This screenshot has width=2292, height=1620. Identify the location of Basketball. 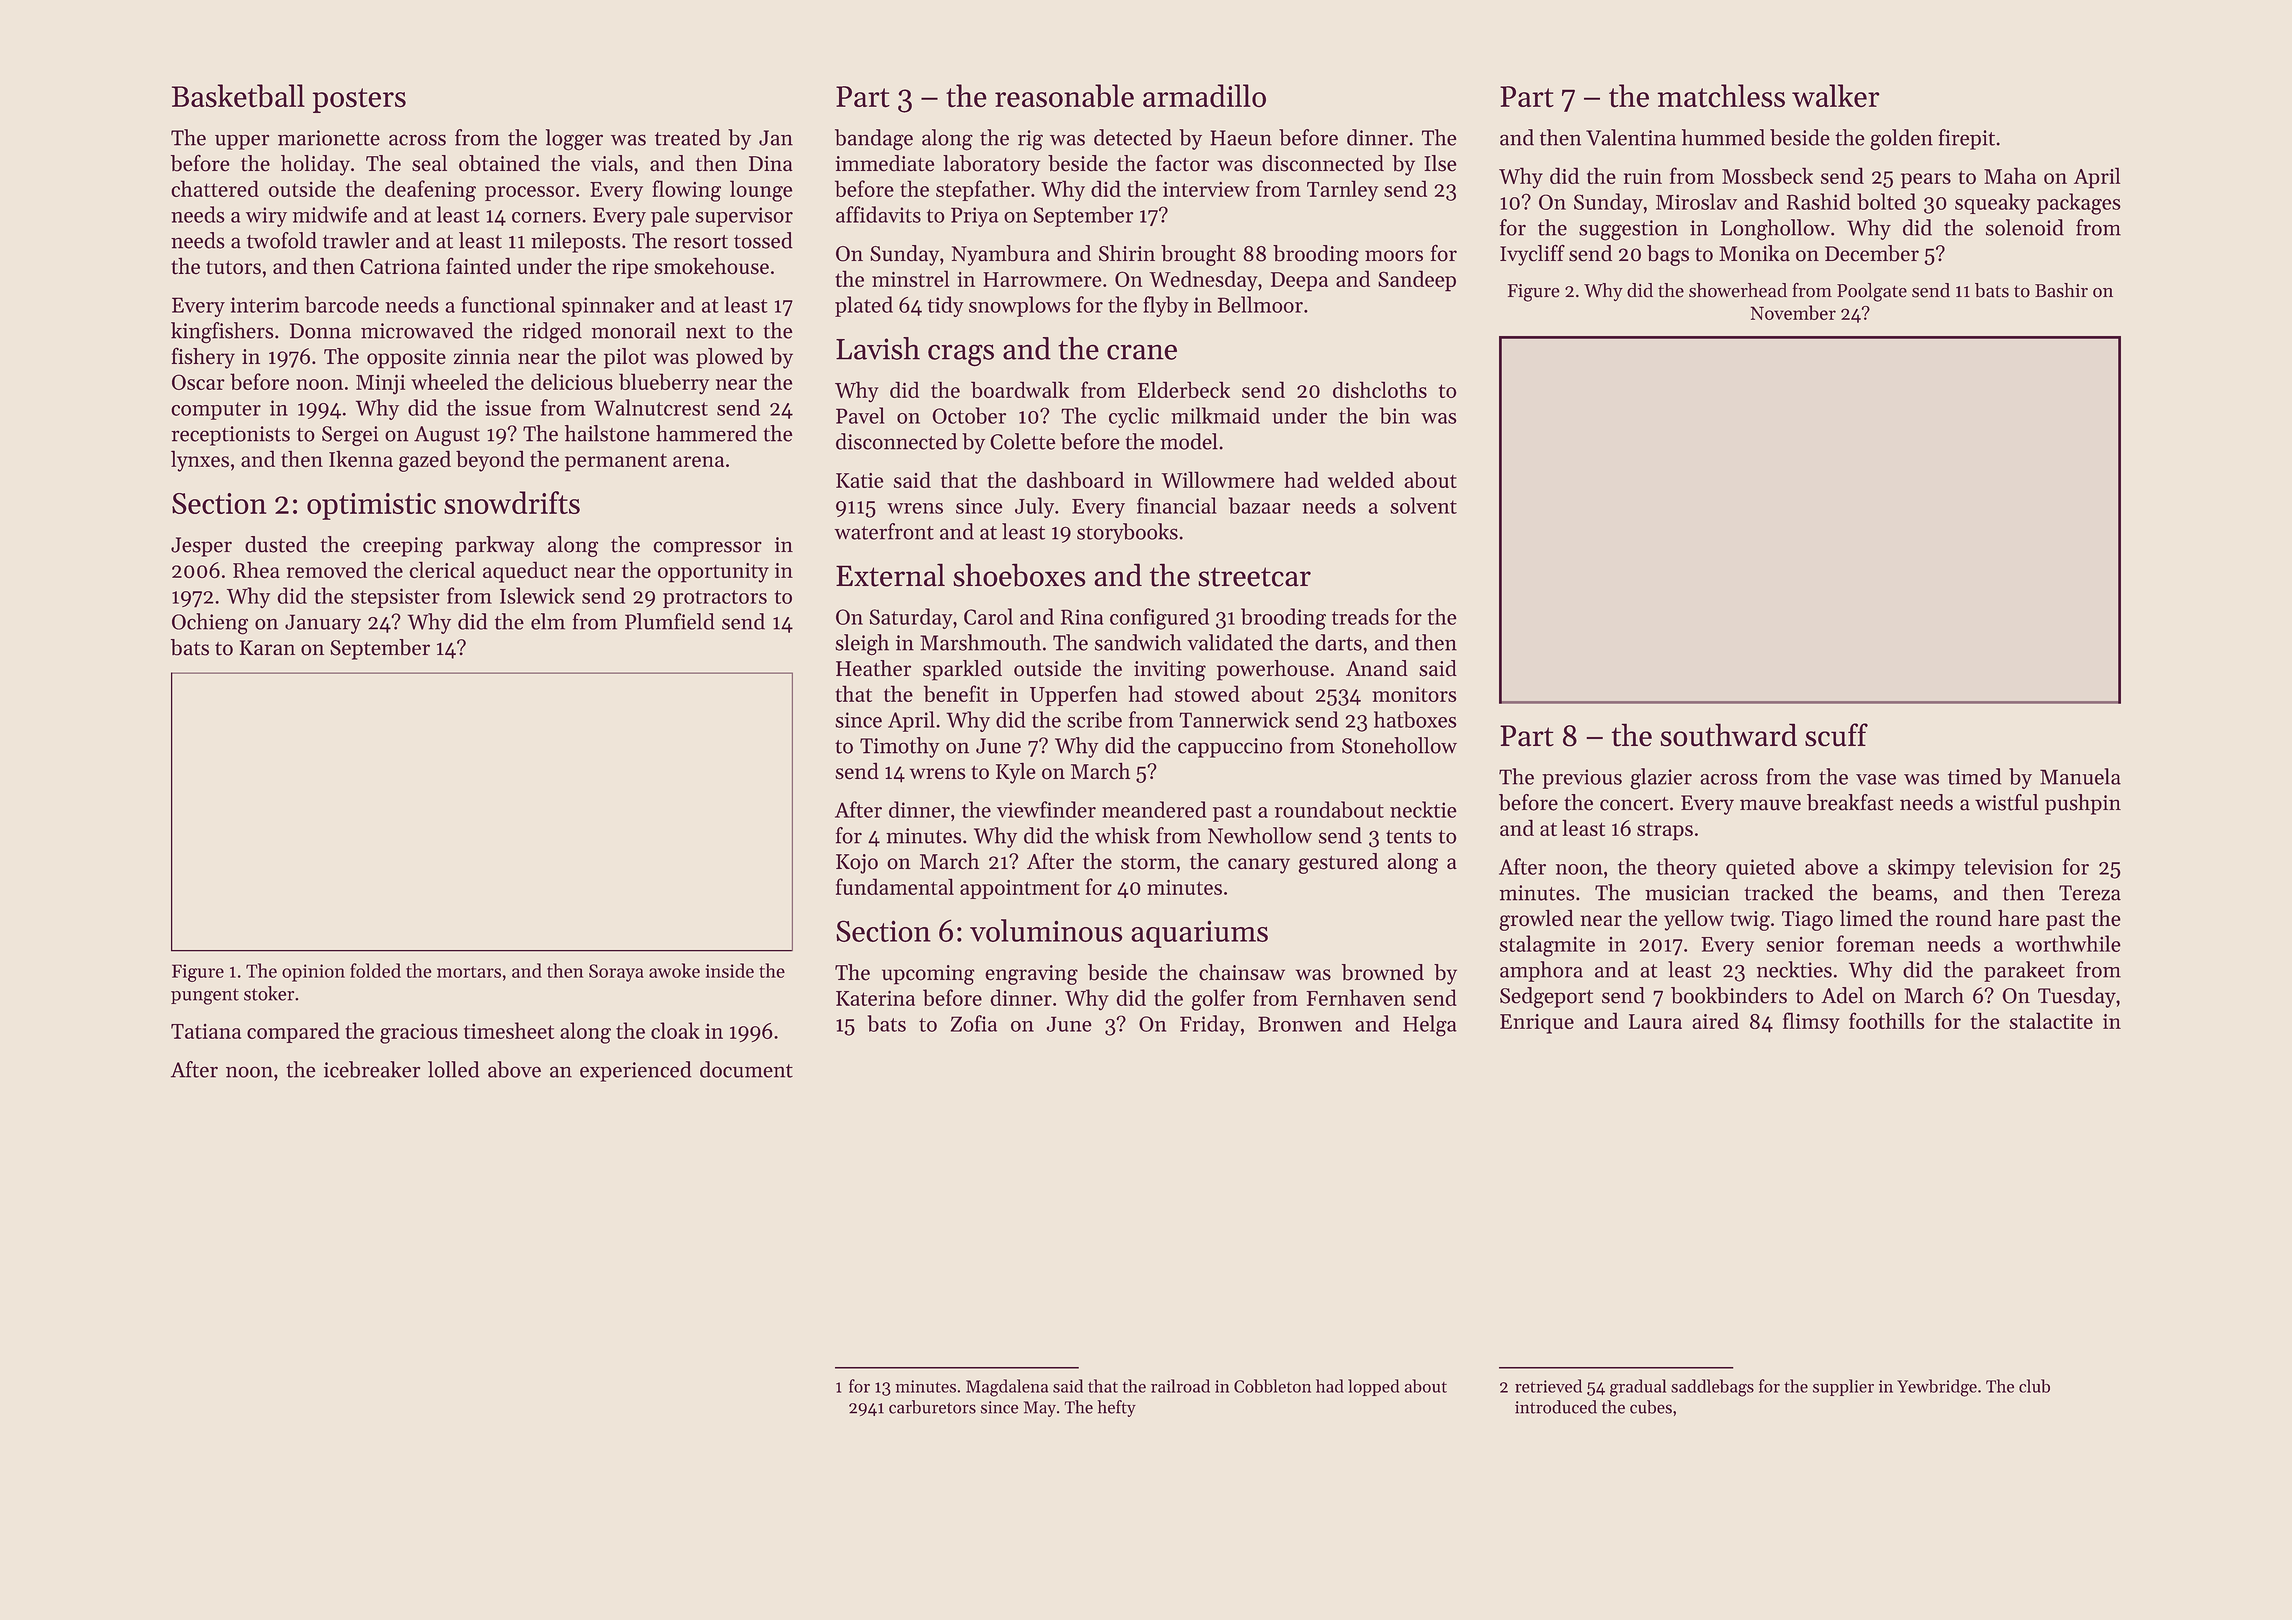
(238, 96).
